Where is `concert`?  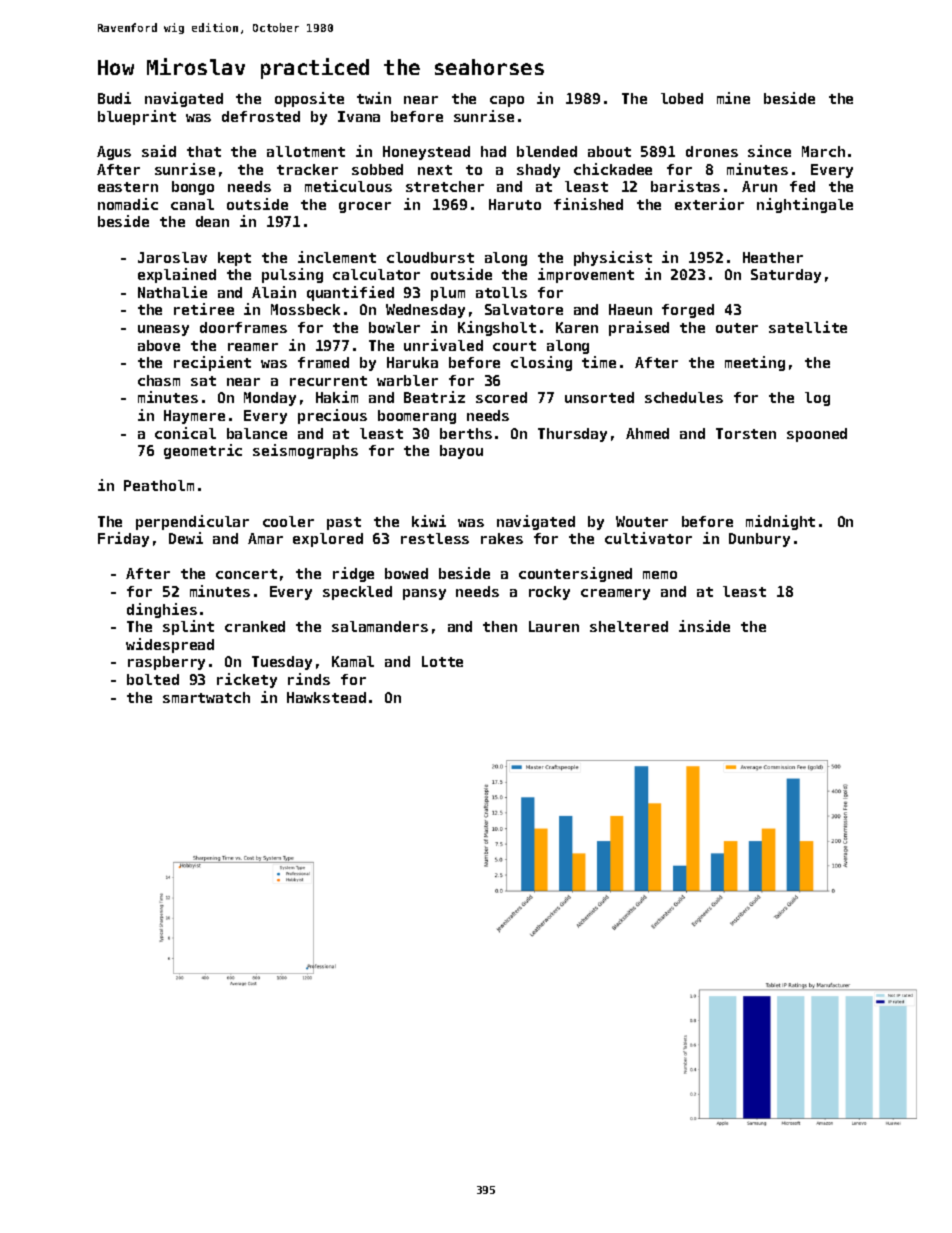 concert is located at coordinates (246, 574).
